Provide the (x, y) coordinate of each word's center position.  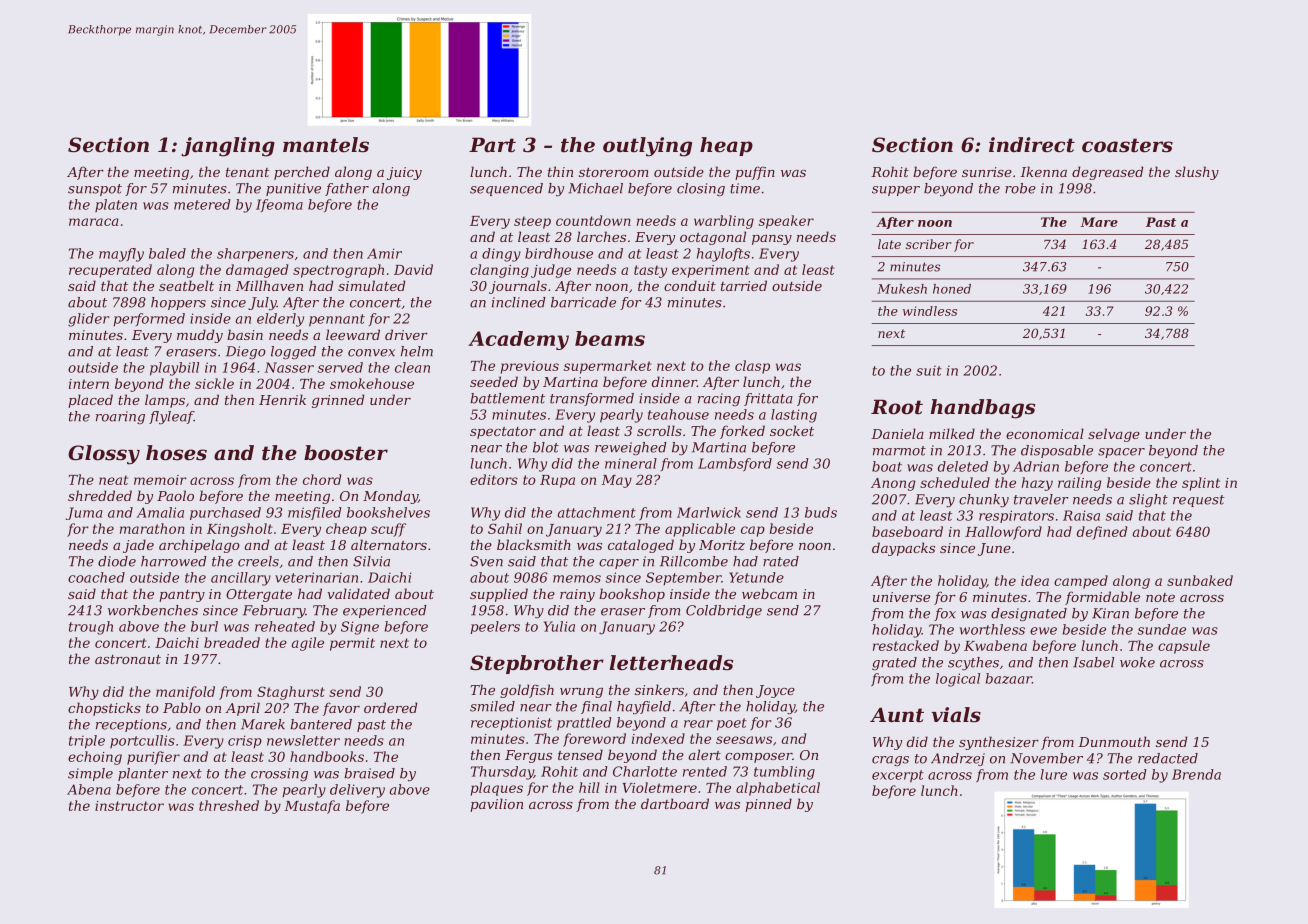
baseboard (907, 531)
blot (546, 447)
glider (88, 320)
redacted (1168, 758)
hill (589, 787)
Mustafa (312, 807)
